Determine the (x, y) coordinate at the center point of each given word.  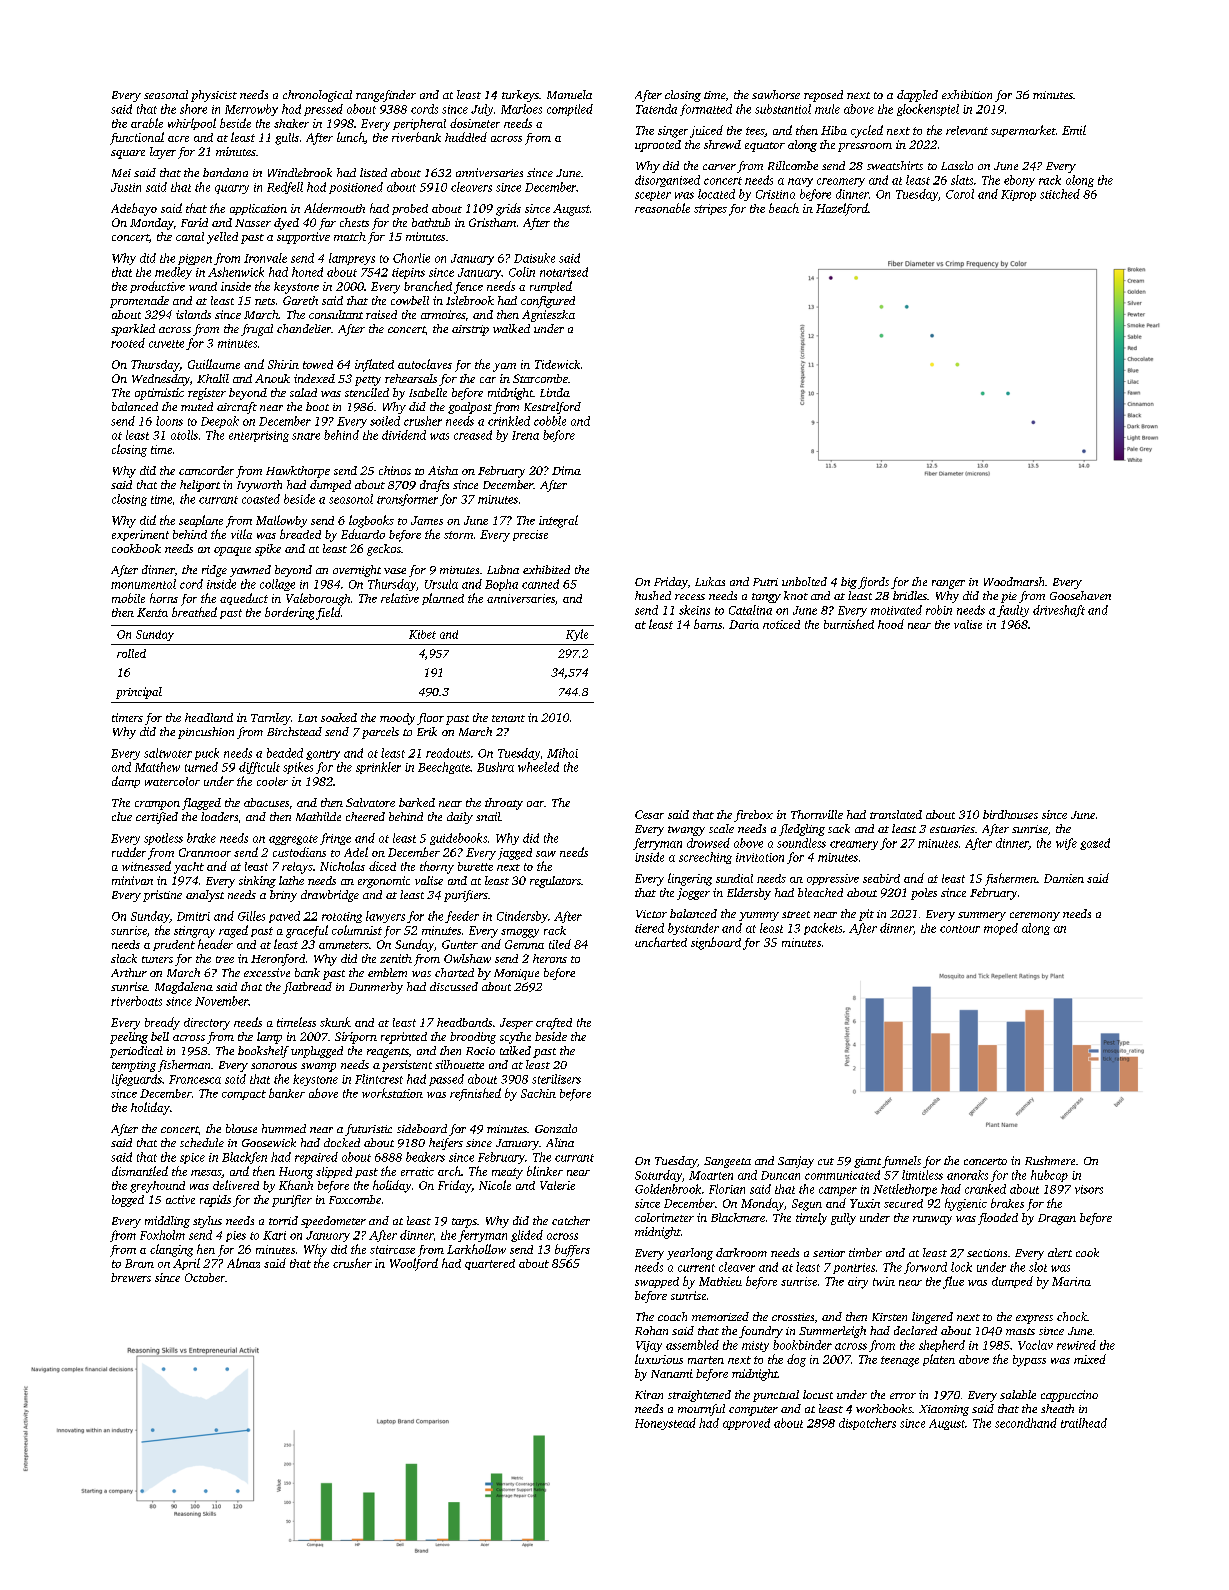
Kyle (577, 635)
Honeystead (665, 1424)
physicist (214, 96)
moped (1001, 929)
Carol (960, 194)
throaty (504, 804)
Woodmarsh (1014, 581)
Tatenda (656, 109)
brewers (131, 1277)
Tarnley (271, 719)
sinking (257, 882)
